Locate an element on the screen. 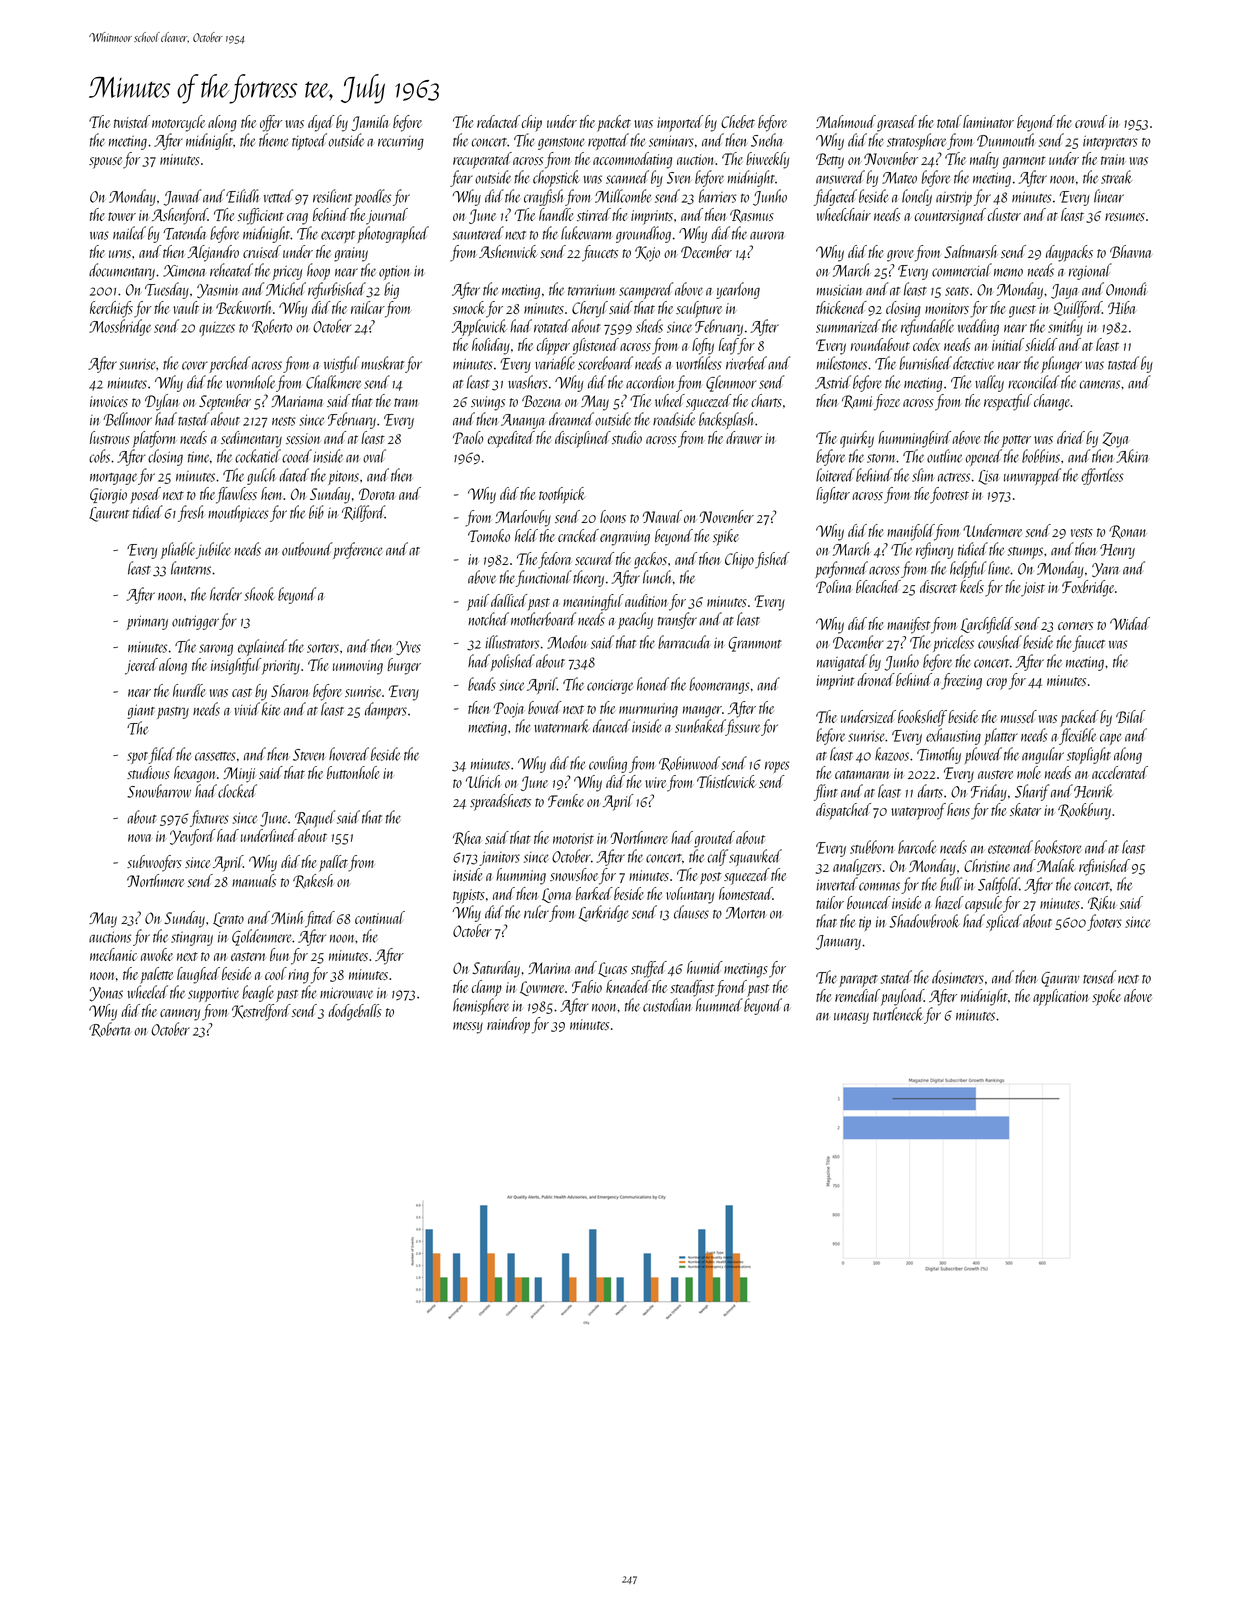 This screenshot has height=1610, width=1244. holiday is located at coordinates (491, 346).
